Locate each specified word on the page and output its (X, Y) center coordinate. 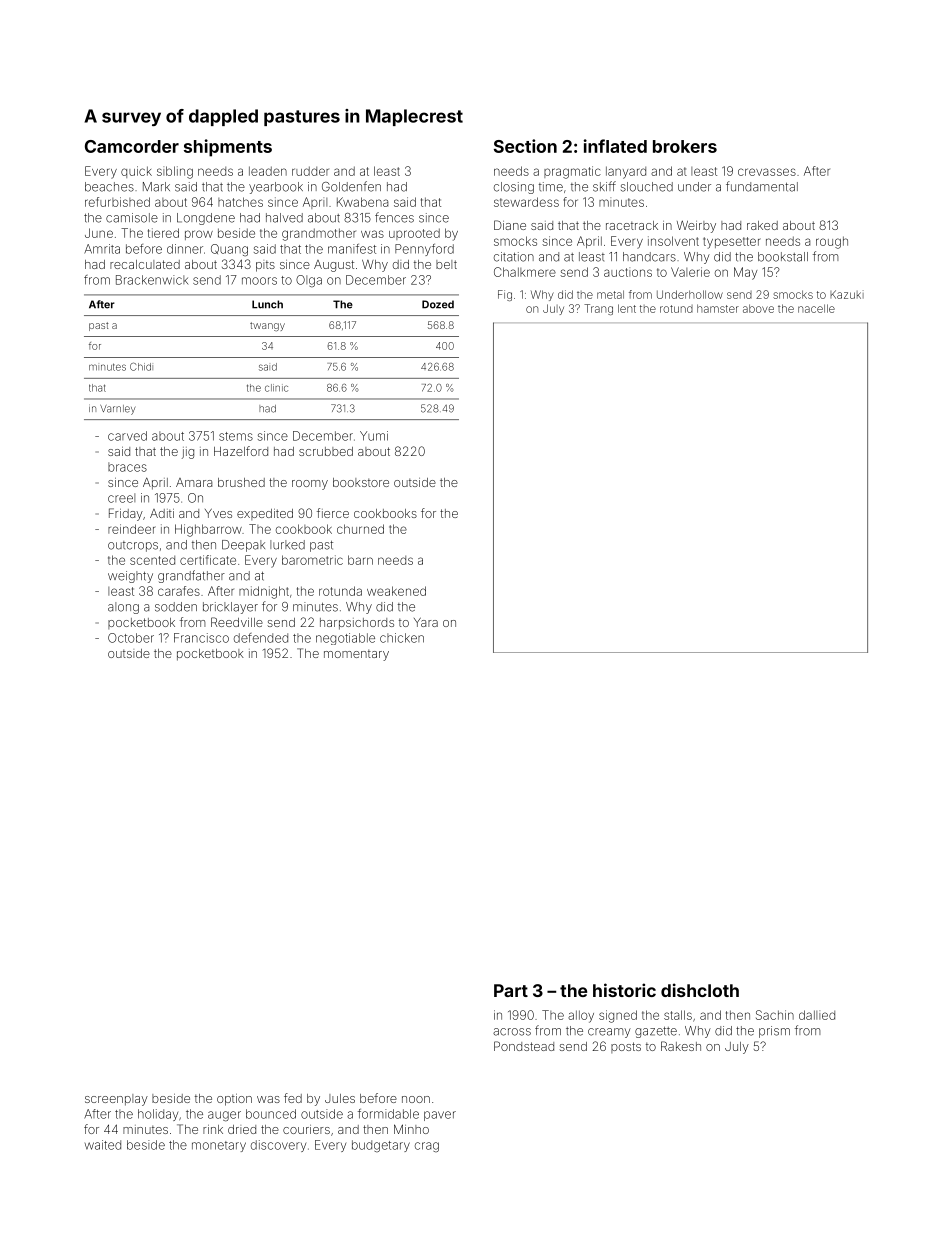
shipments (228, 148)
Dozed (438, 304)
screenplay (116, 1100)
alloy (581, 1016)
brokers (685, 146)
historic (624, 990)
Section (525, 146)
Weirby (696, 226)
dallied (817, 1015)
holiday (158, 1115)
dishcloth (700, 990)
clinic (276, 388)
